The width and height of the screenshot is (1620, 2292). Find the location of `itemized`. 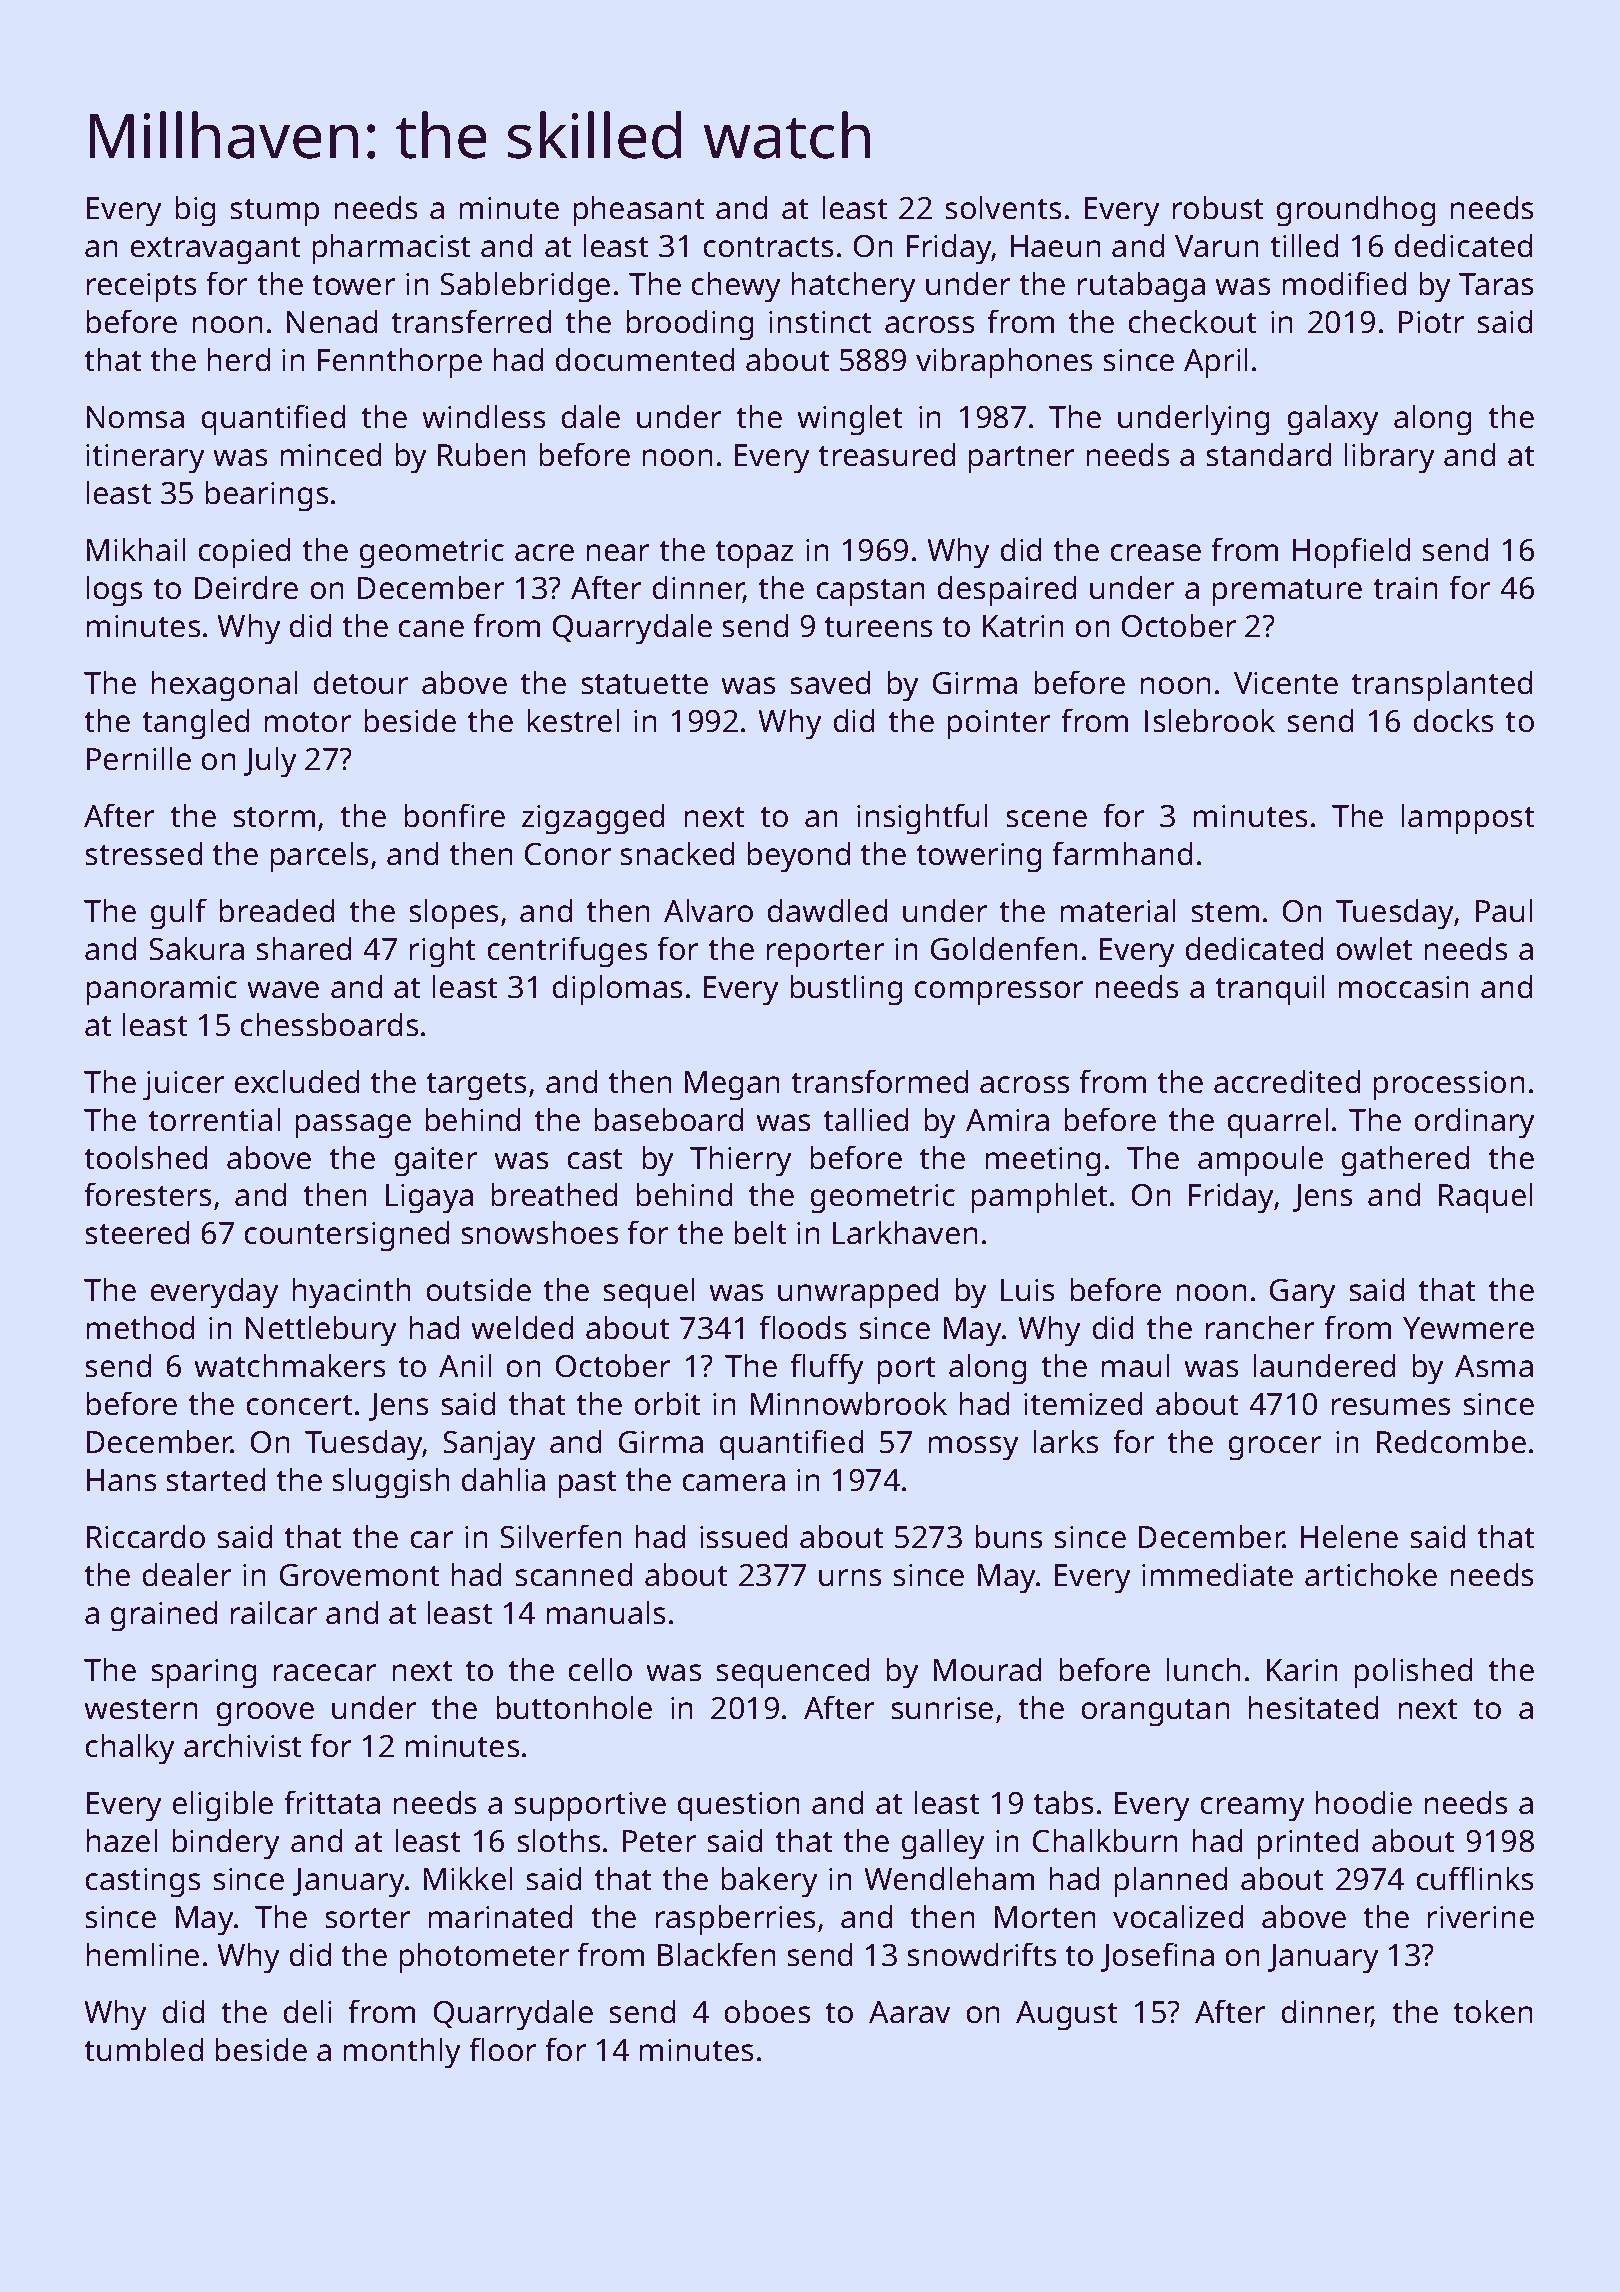

itemized is located at coordinates (1083, 1403).
